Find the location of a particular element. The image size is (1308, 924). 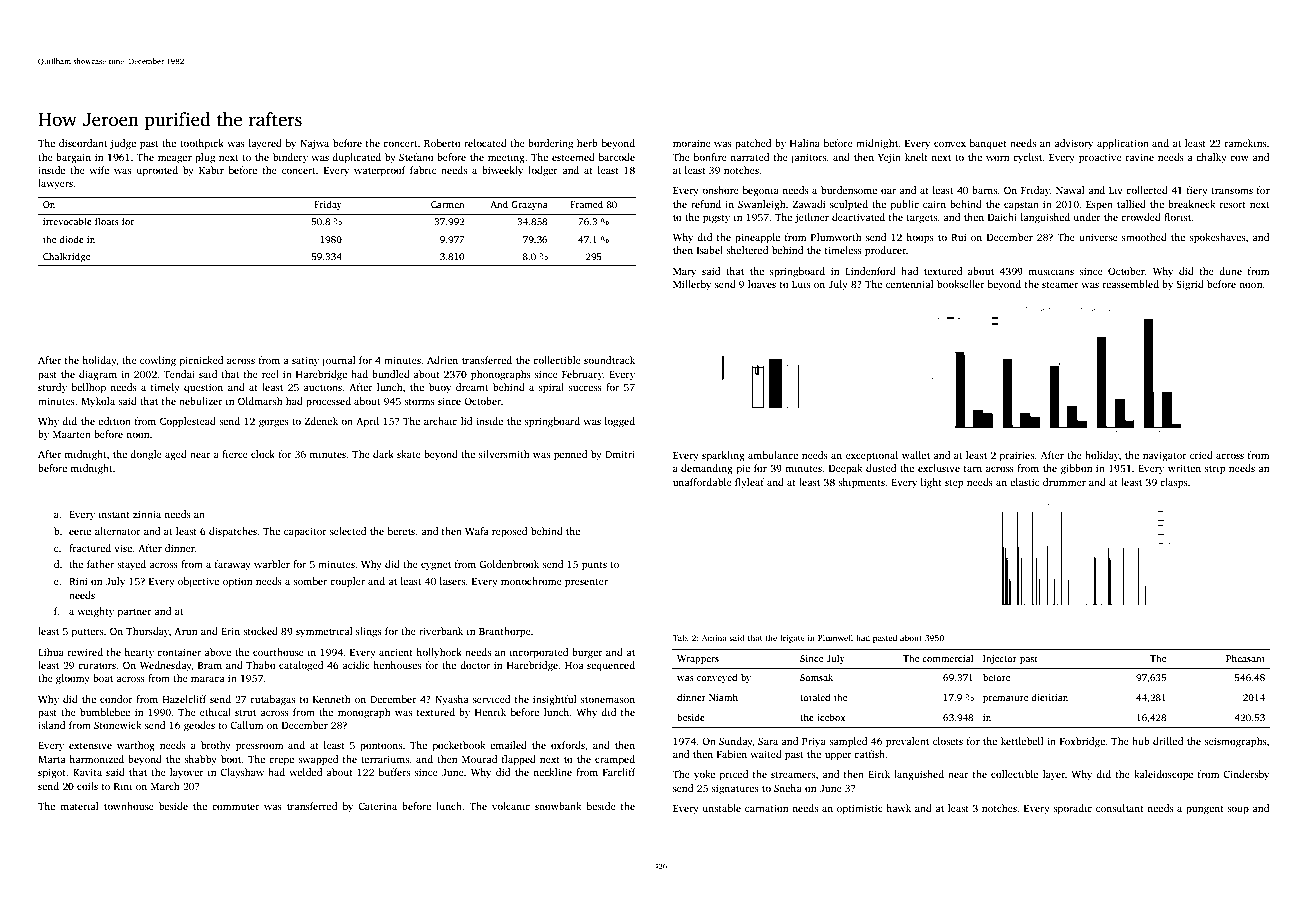

reposed is located at coordinates (509, 532).
